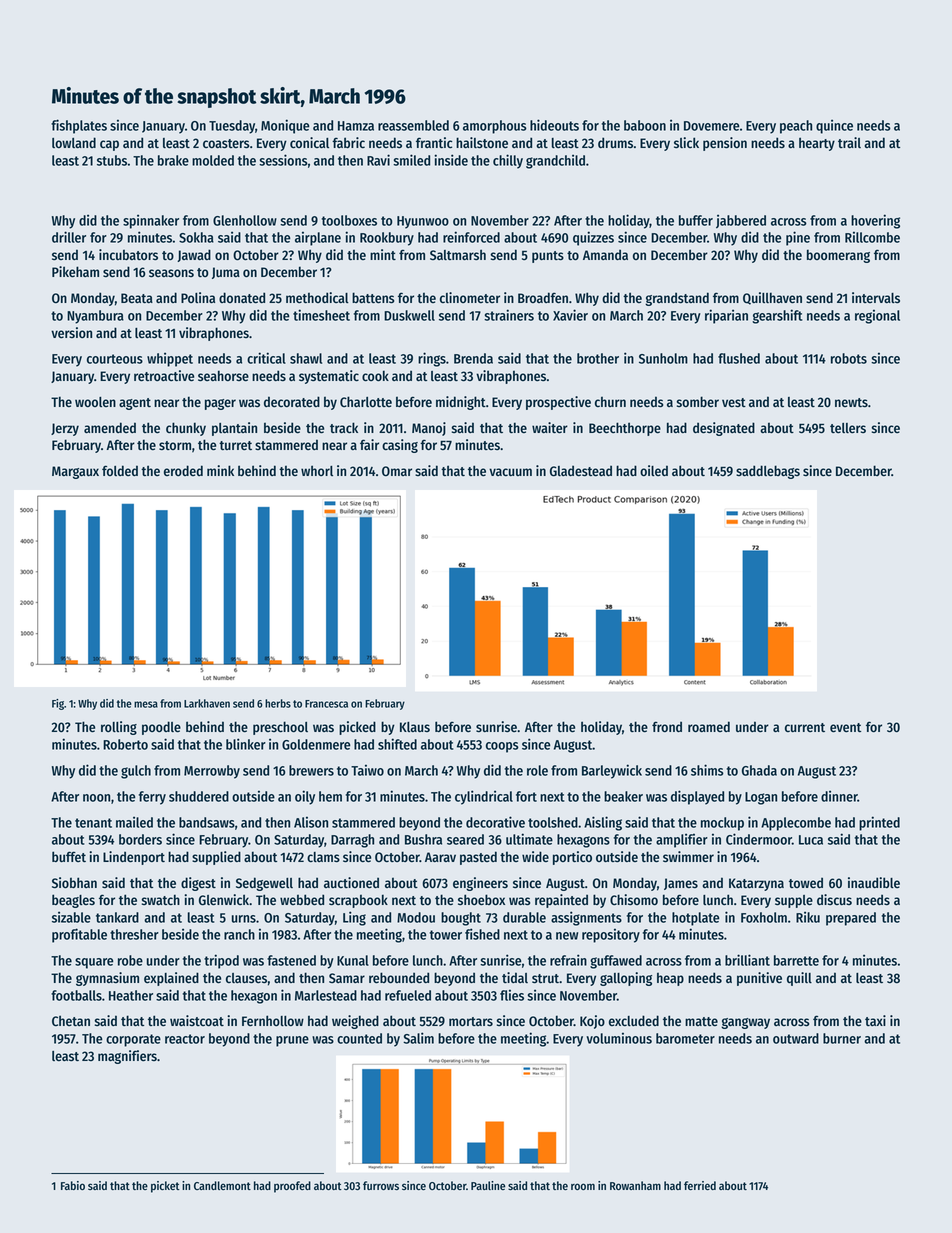 Image resolution: width=952 pixels, height=1233 pixels. I want to click on taxi, so click(875, 1020).
